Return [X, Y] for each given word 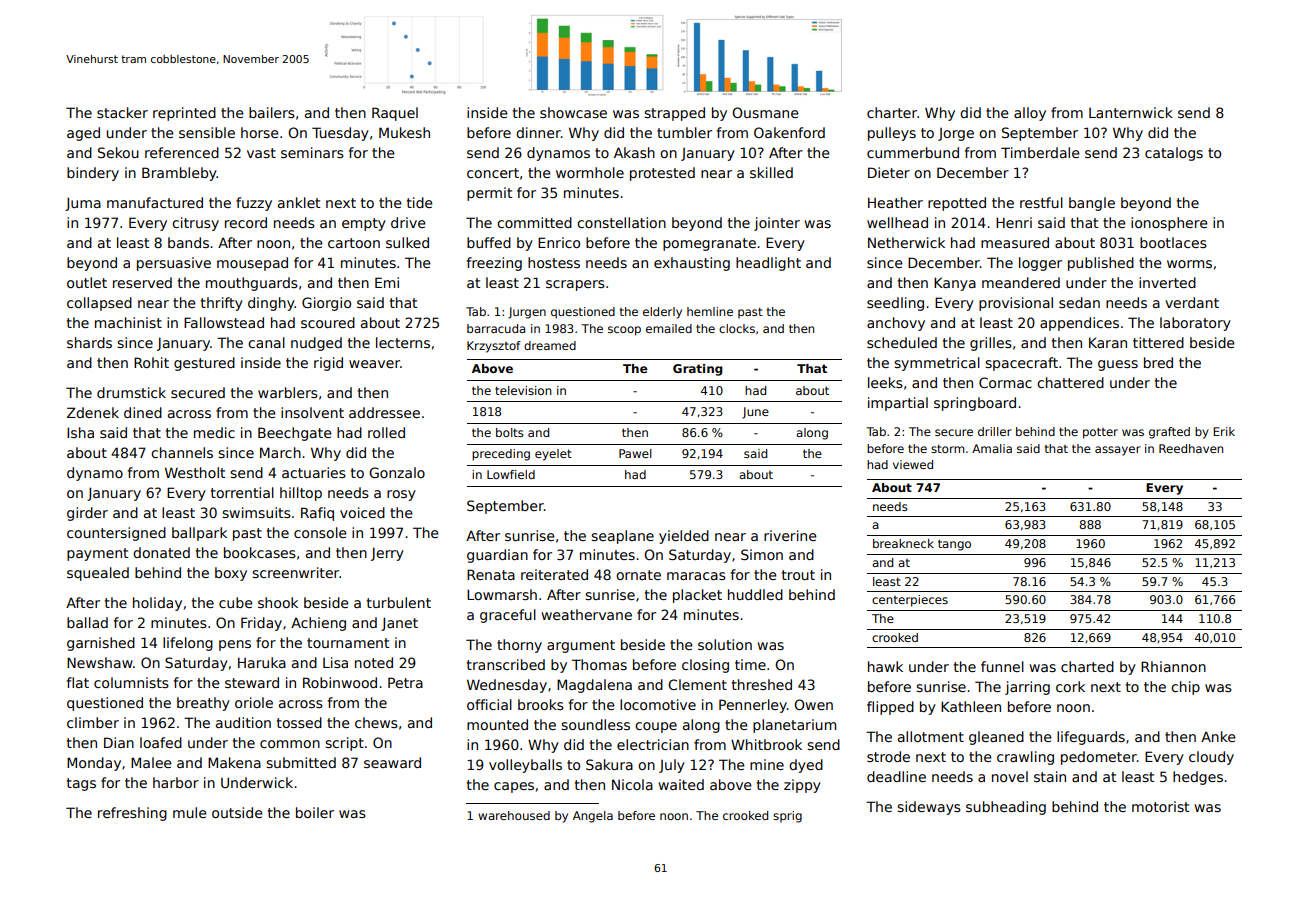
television [523, 390]
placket [697, 596]
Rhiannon [1173, 666]
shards [89, 342]
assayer [1118, 451]
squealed [98, 574]
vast [261, 153]
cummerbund [913, 152]
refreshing [132, 814]
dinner [538, 132]
